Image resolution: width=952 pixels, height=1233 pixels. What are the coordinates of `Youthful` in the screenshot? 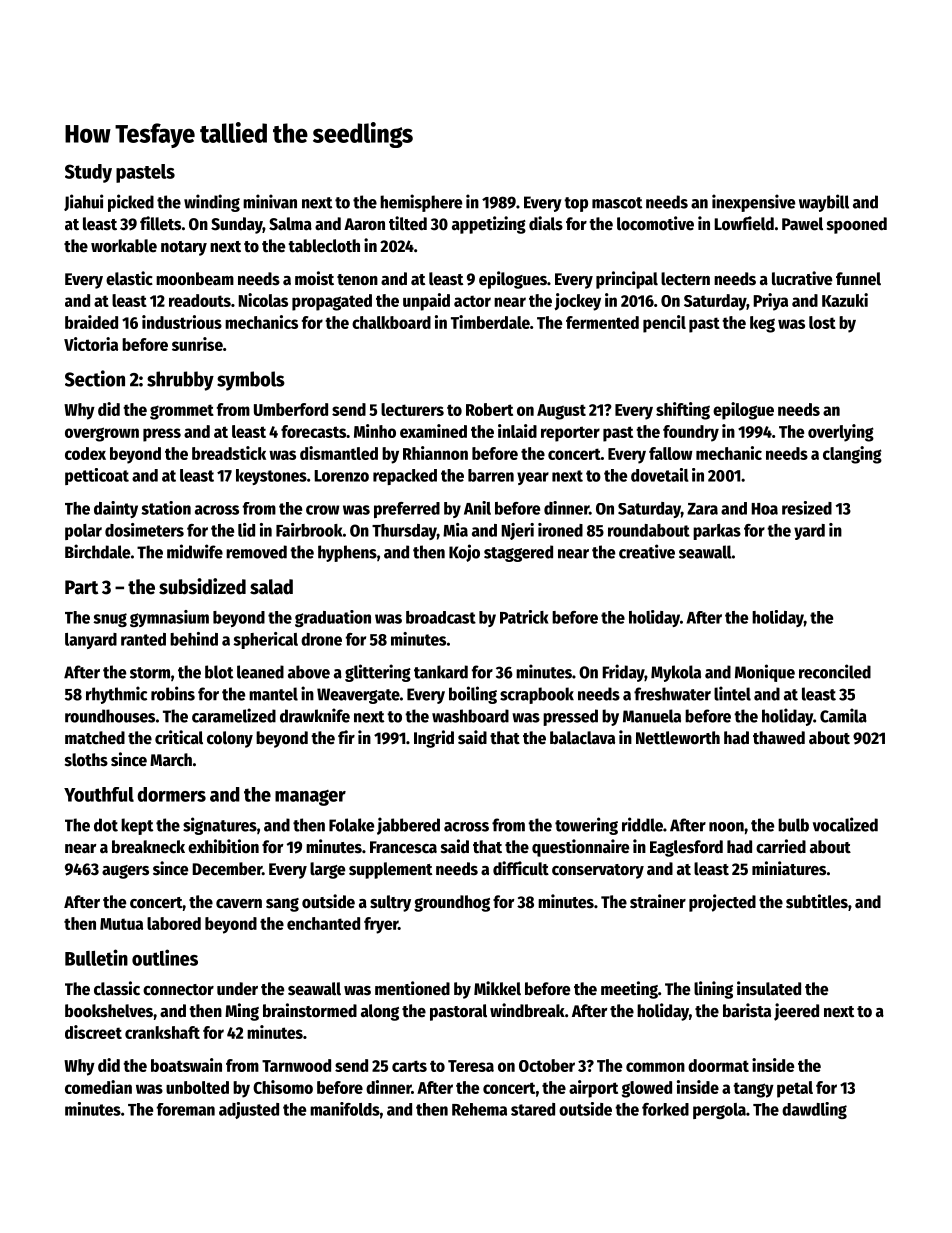 It's located at (99, 794).
